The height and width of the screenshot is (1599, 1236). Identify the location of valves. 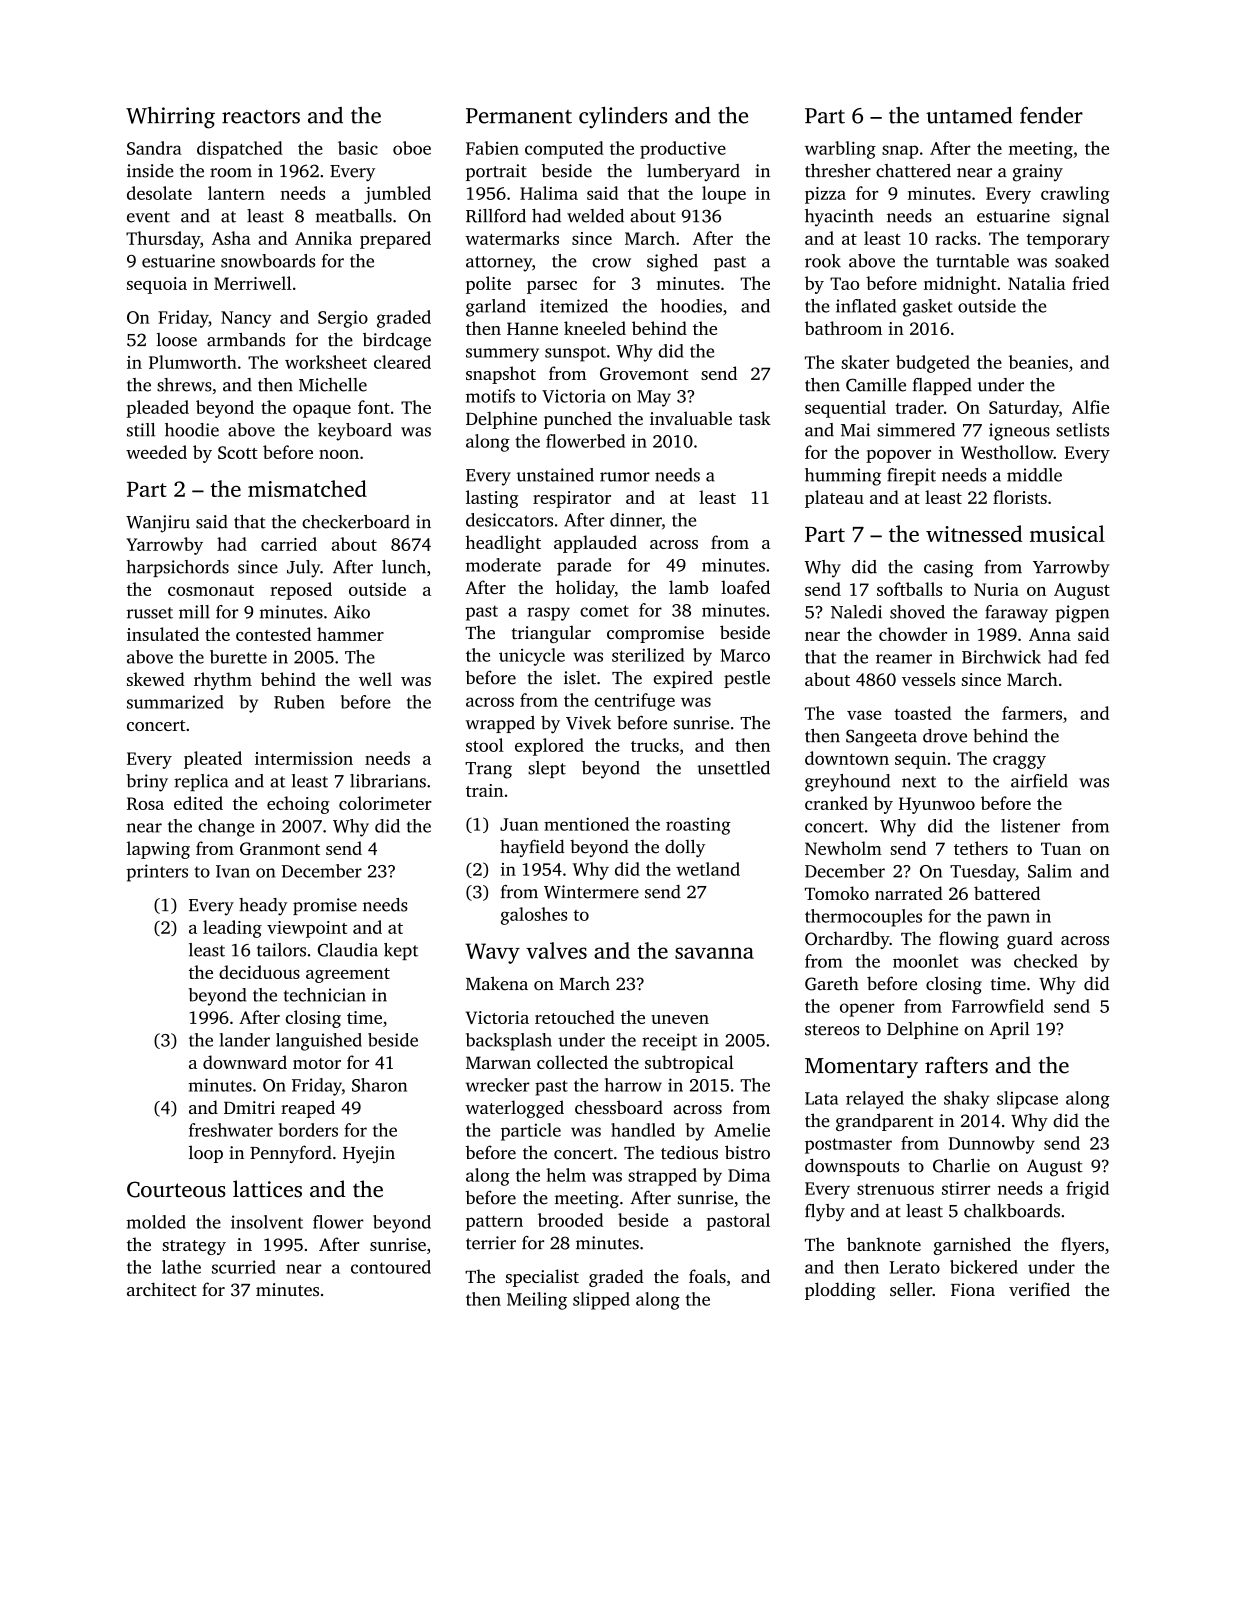
(556, 950).
